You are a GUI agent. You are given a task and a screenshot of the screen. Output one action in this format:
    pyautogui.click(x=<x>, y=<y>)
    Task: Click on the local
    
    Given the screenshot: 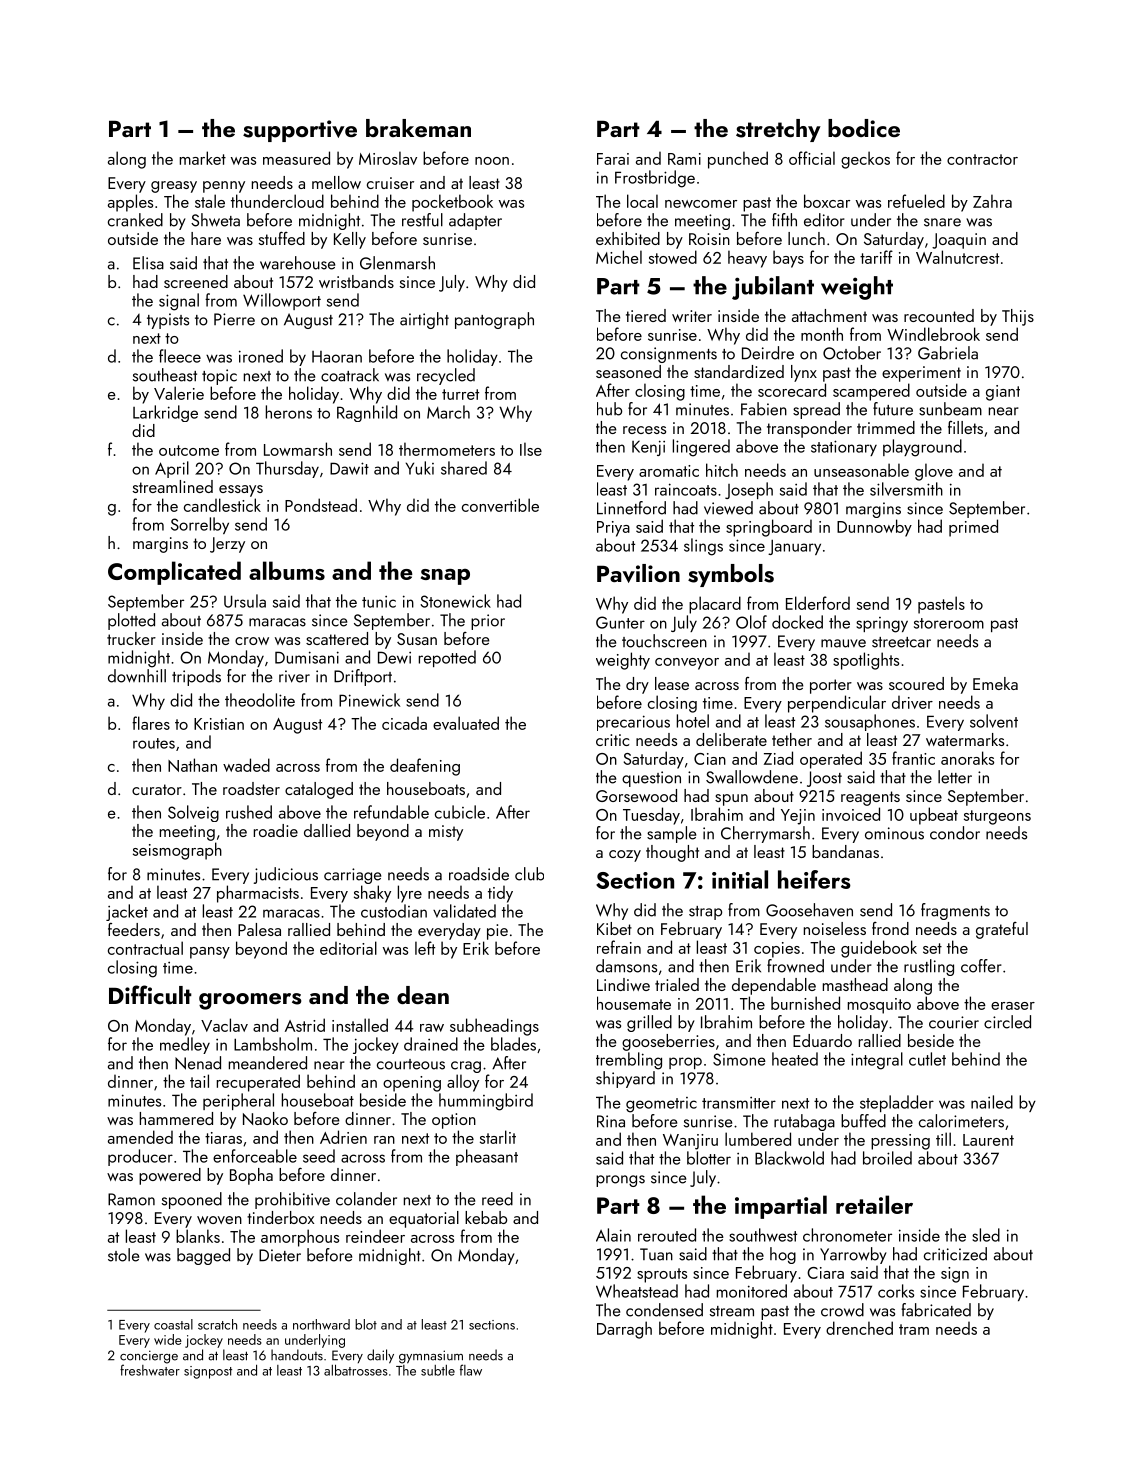 What is the action you would take?
    pyautogui.click(x=642, y=201)
